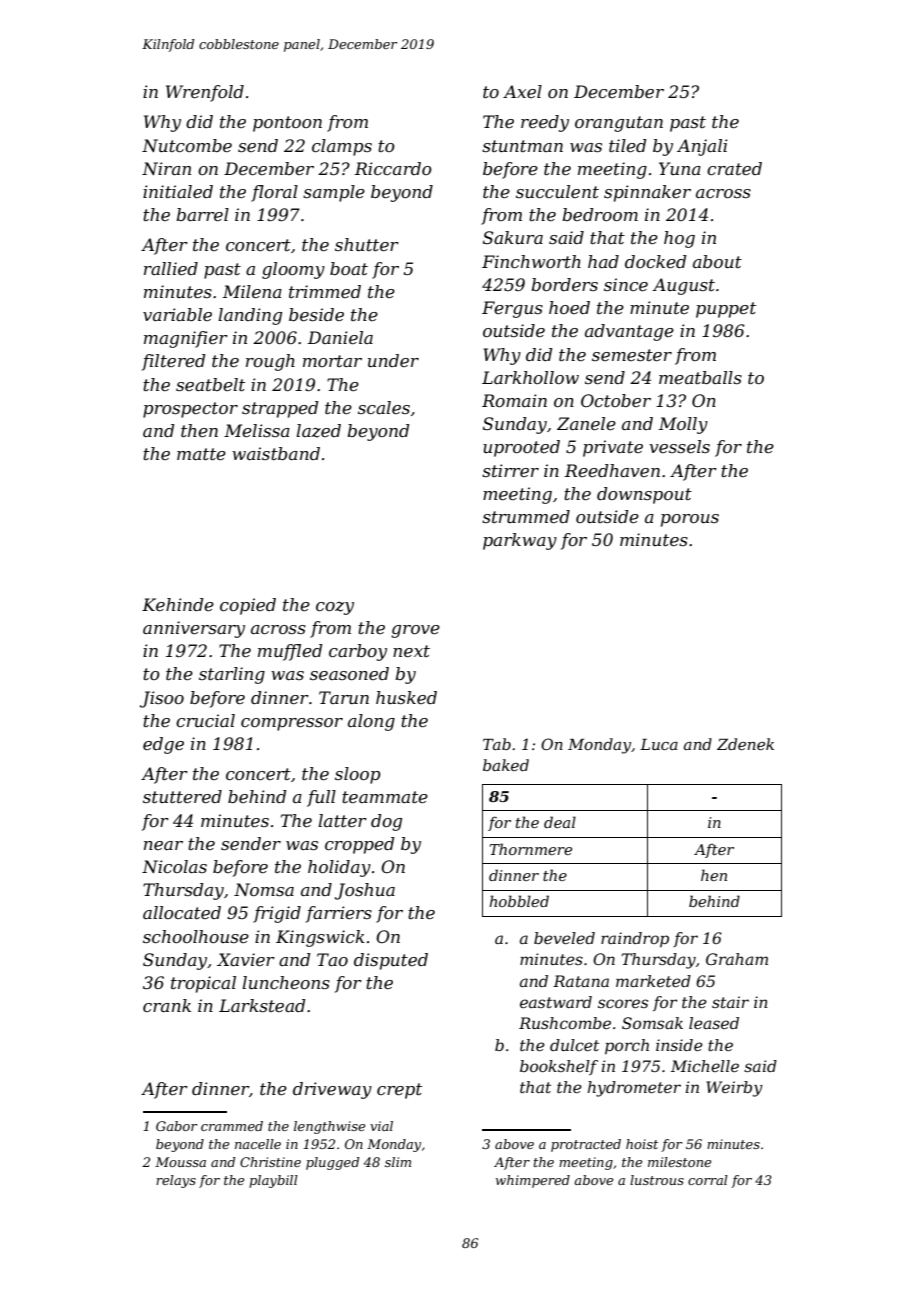 This page has height=1311, width=924. Describe the element at coordinates (386, 822) in the page. I see `dog` at that location.
